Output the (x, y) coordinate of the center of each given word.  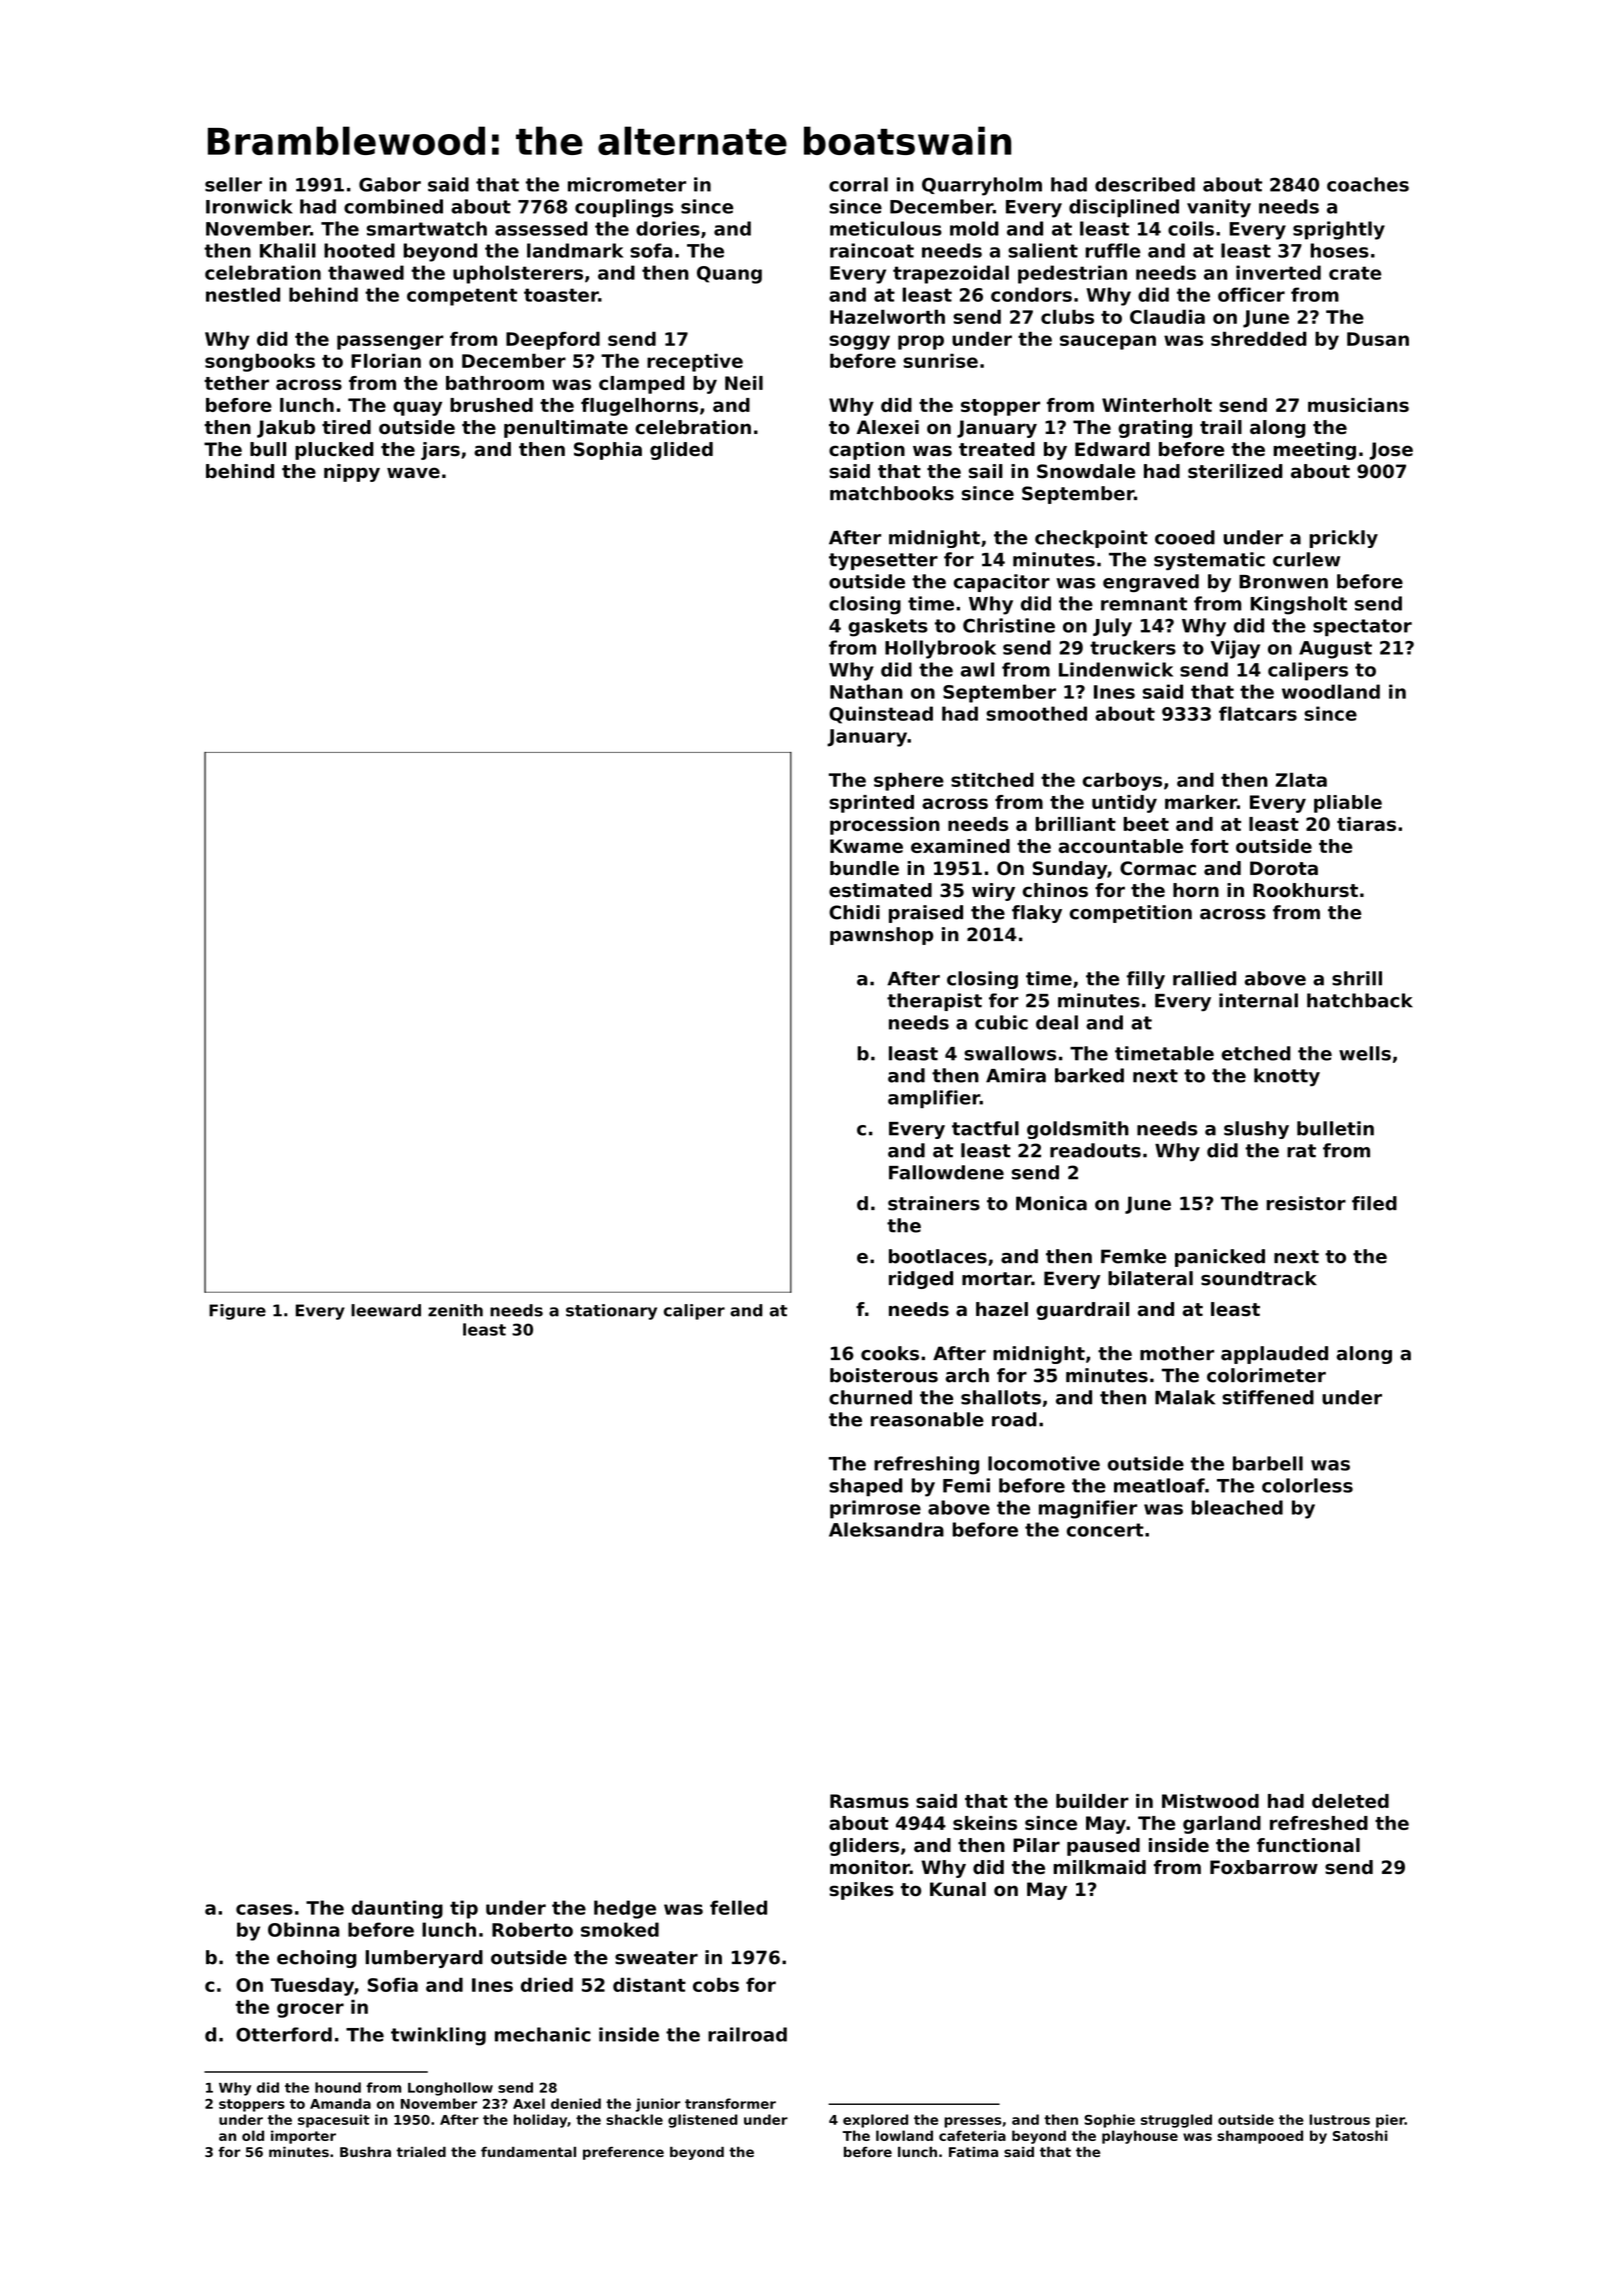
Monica (1051, 1203)
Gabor (390, 184)
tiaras (1366, 824)
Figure (237, 1312)
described (1145, 184)
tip (464, 1909)
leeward (386, 1310)
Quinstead (881, 715)
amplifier (934, 1099)
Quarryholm (982, 186)
